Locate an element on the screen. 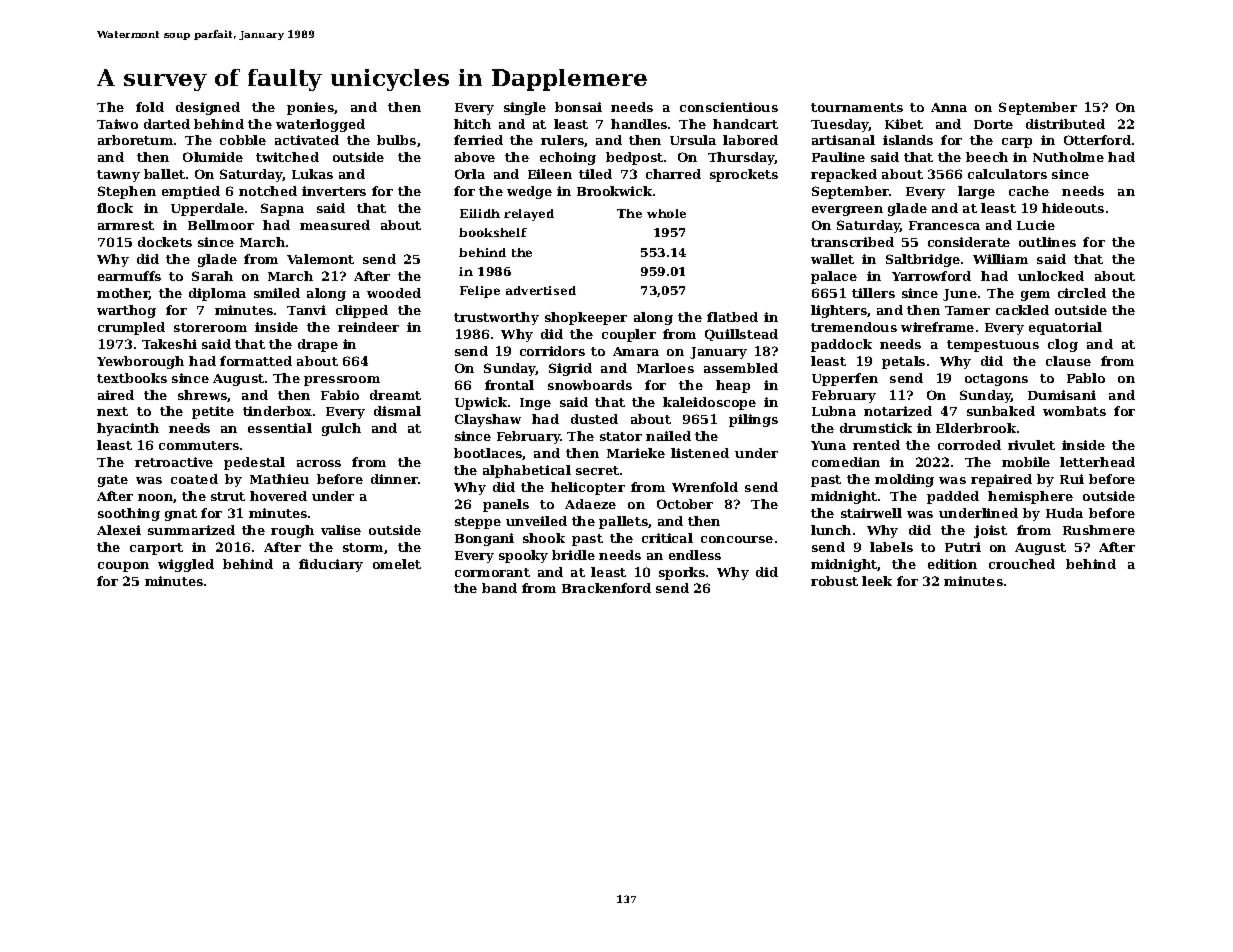 This screenshot has width=1233, height=952. Felipe is located at coordinates (480, 292).
